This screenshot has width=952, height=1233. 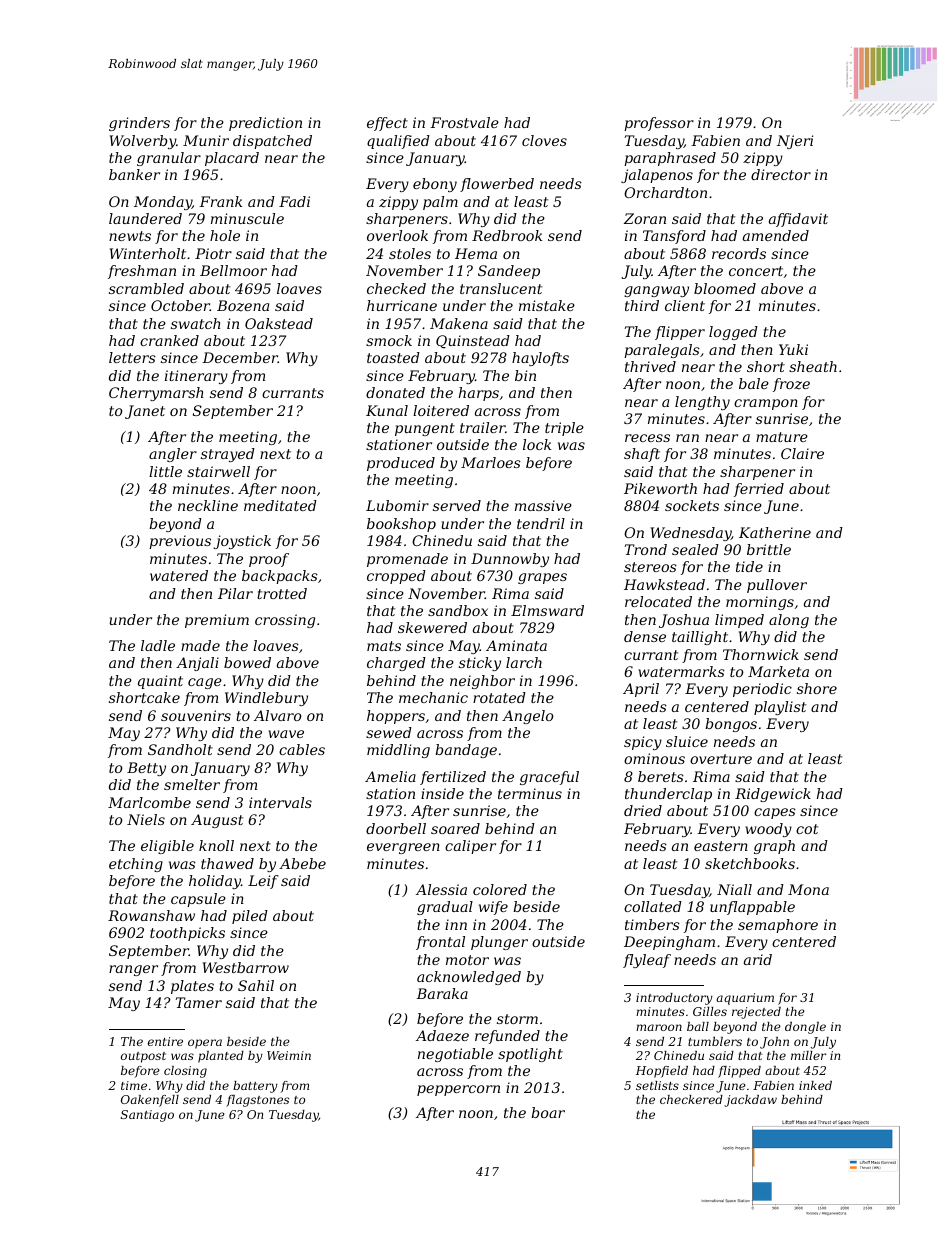 What do you see at coordinates (466, 751) in the screenshot?
I see `bandage` at bounding box center [466, 751].
